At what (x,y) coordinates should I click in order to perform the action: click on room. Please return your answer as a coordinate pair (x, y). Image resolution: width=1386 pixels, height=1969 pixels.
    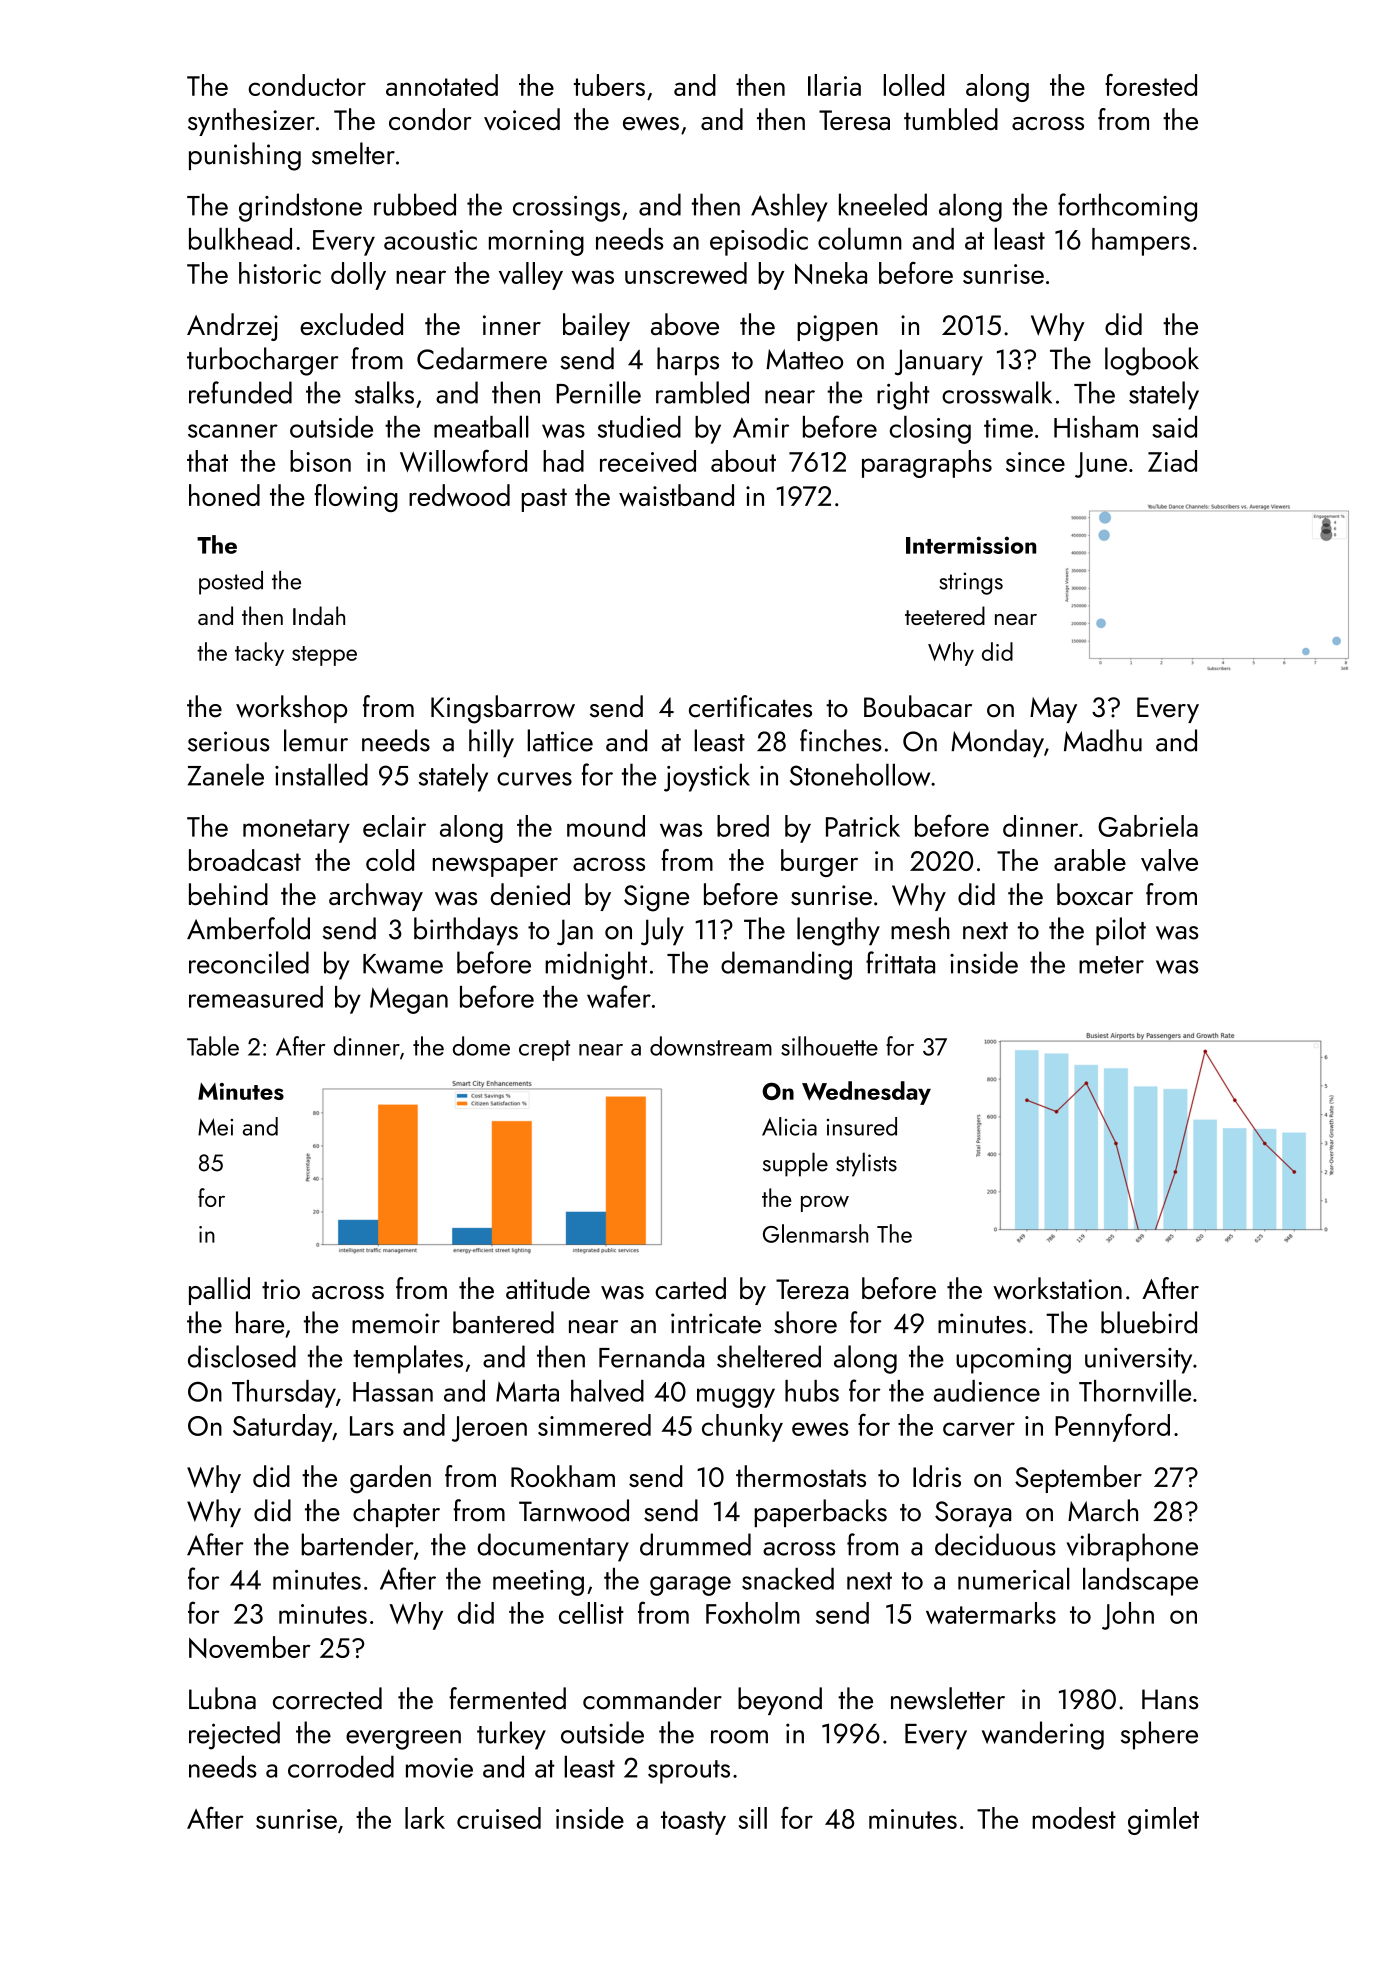
    Looking at the image, I should click on (739, 1737).
